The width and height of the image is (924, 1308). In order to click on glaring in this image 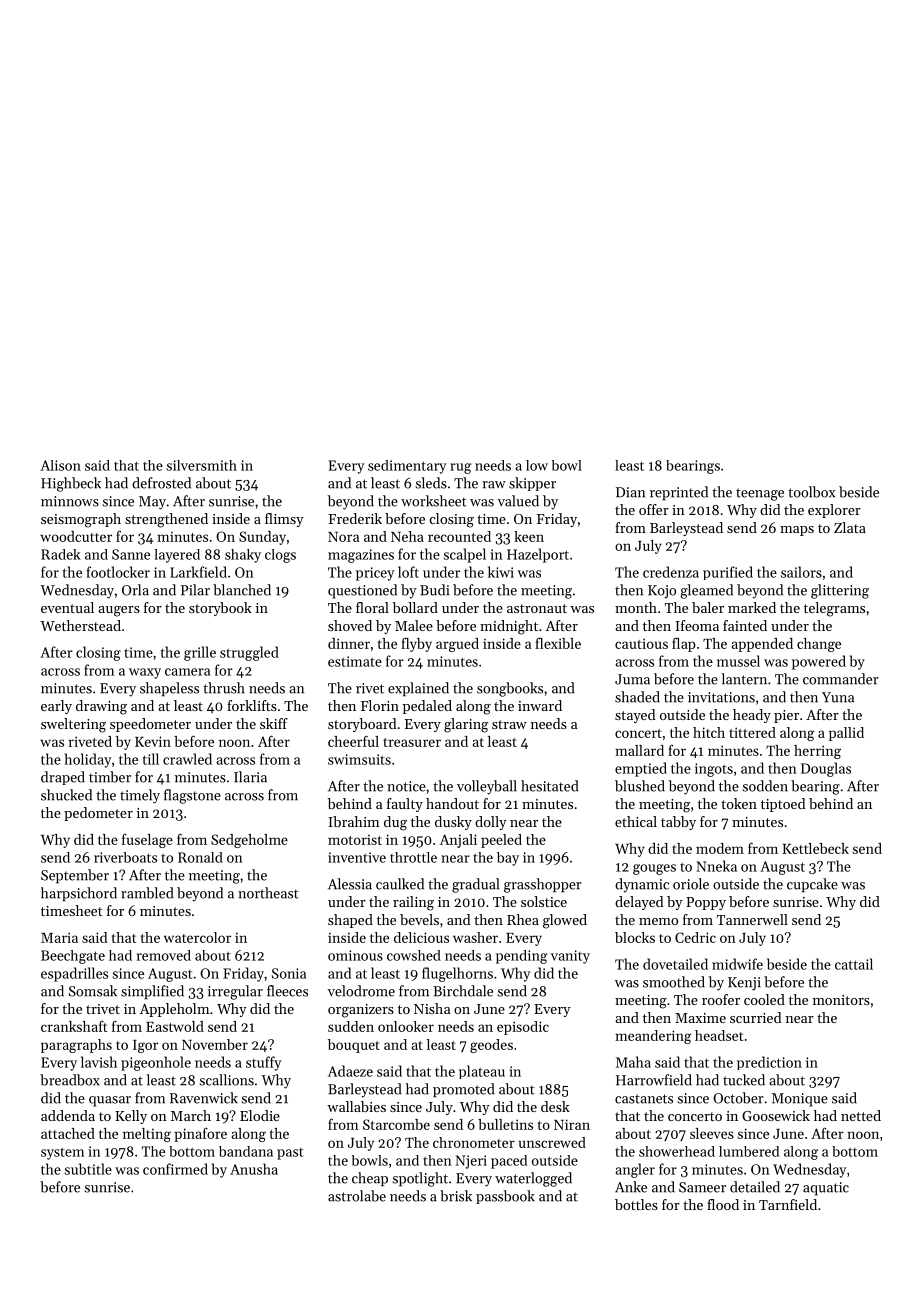, I will do `click(466, 725)`.
